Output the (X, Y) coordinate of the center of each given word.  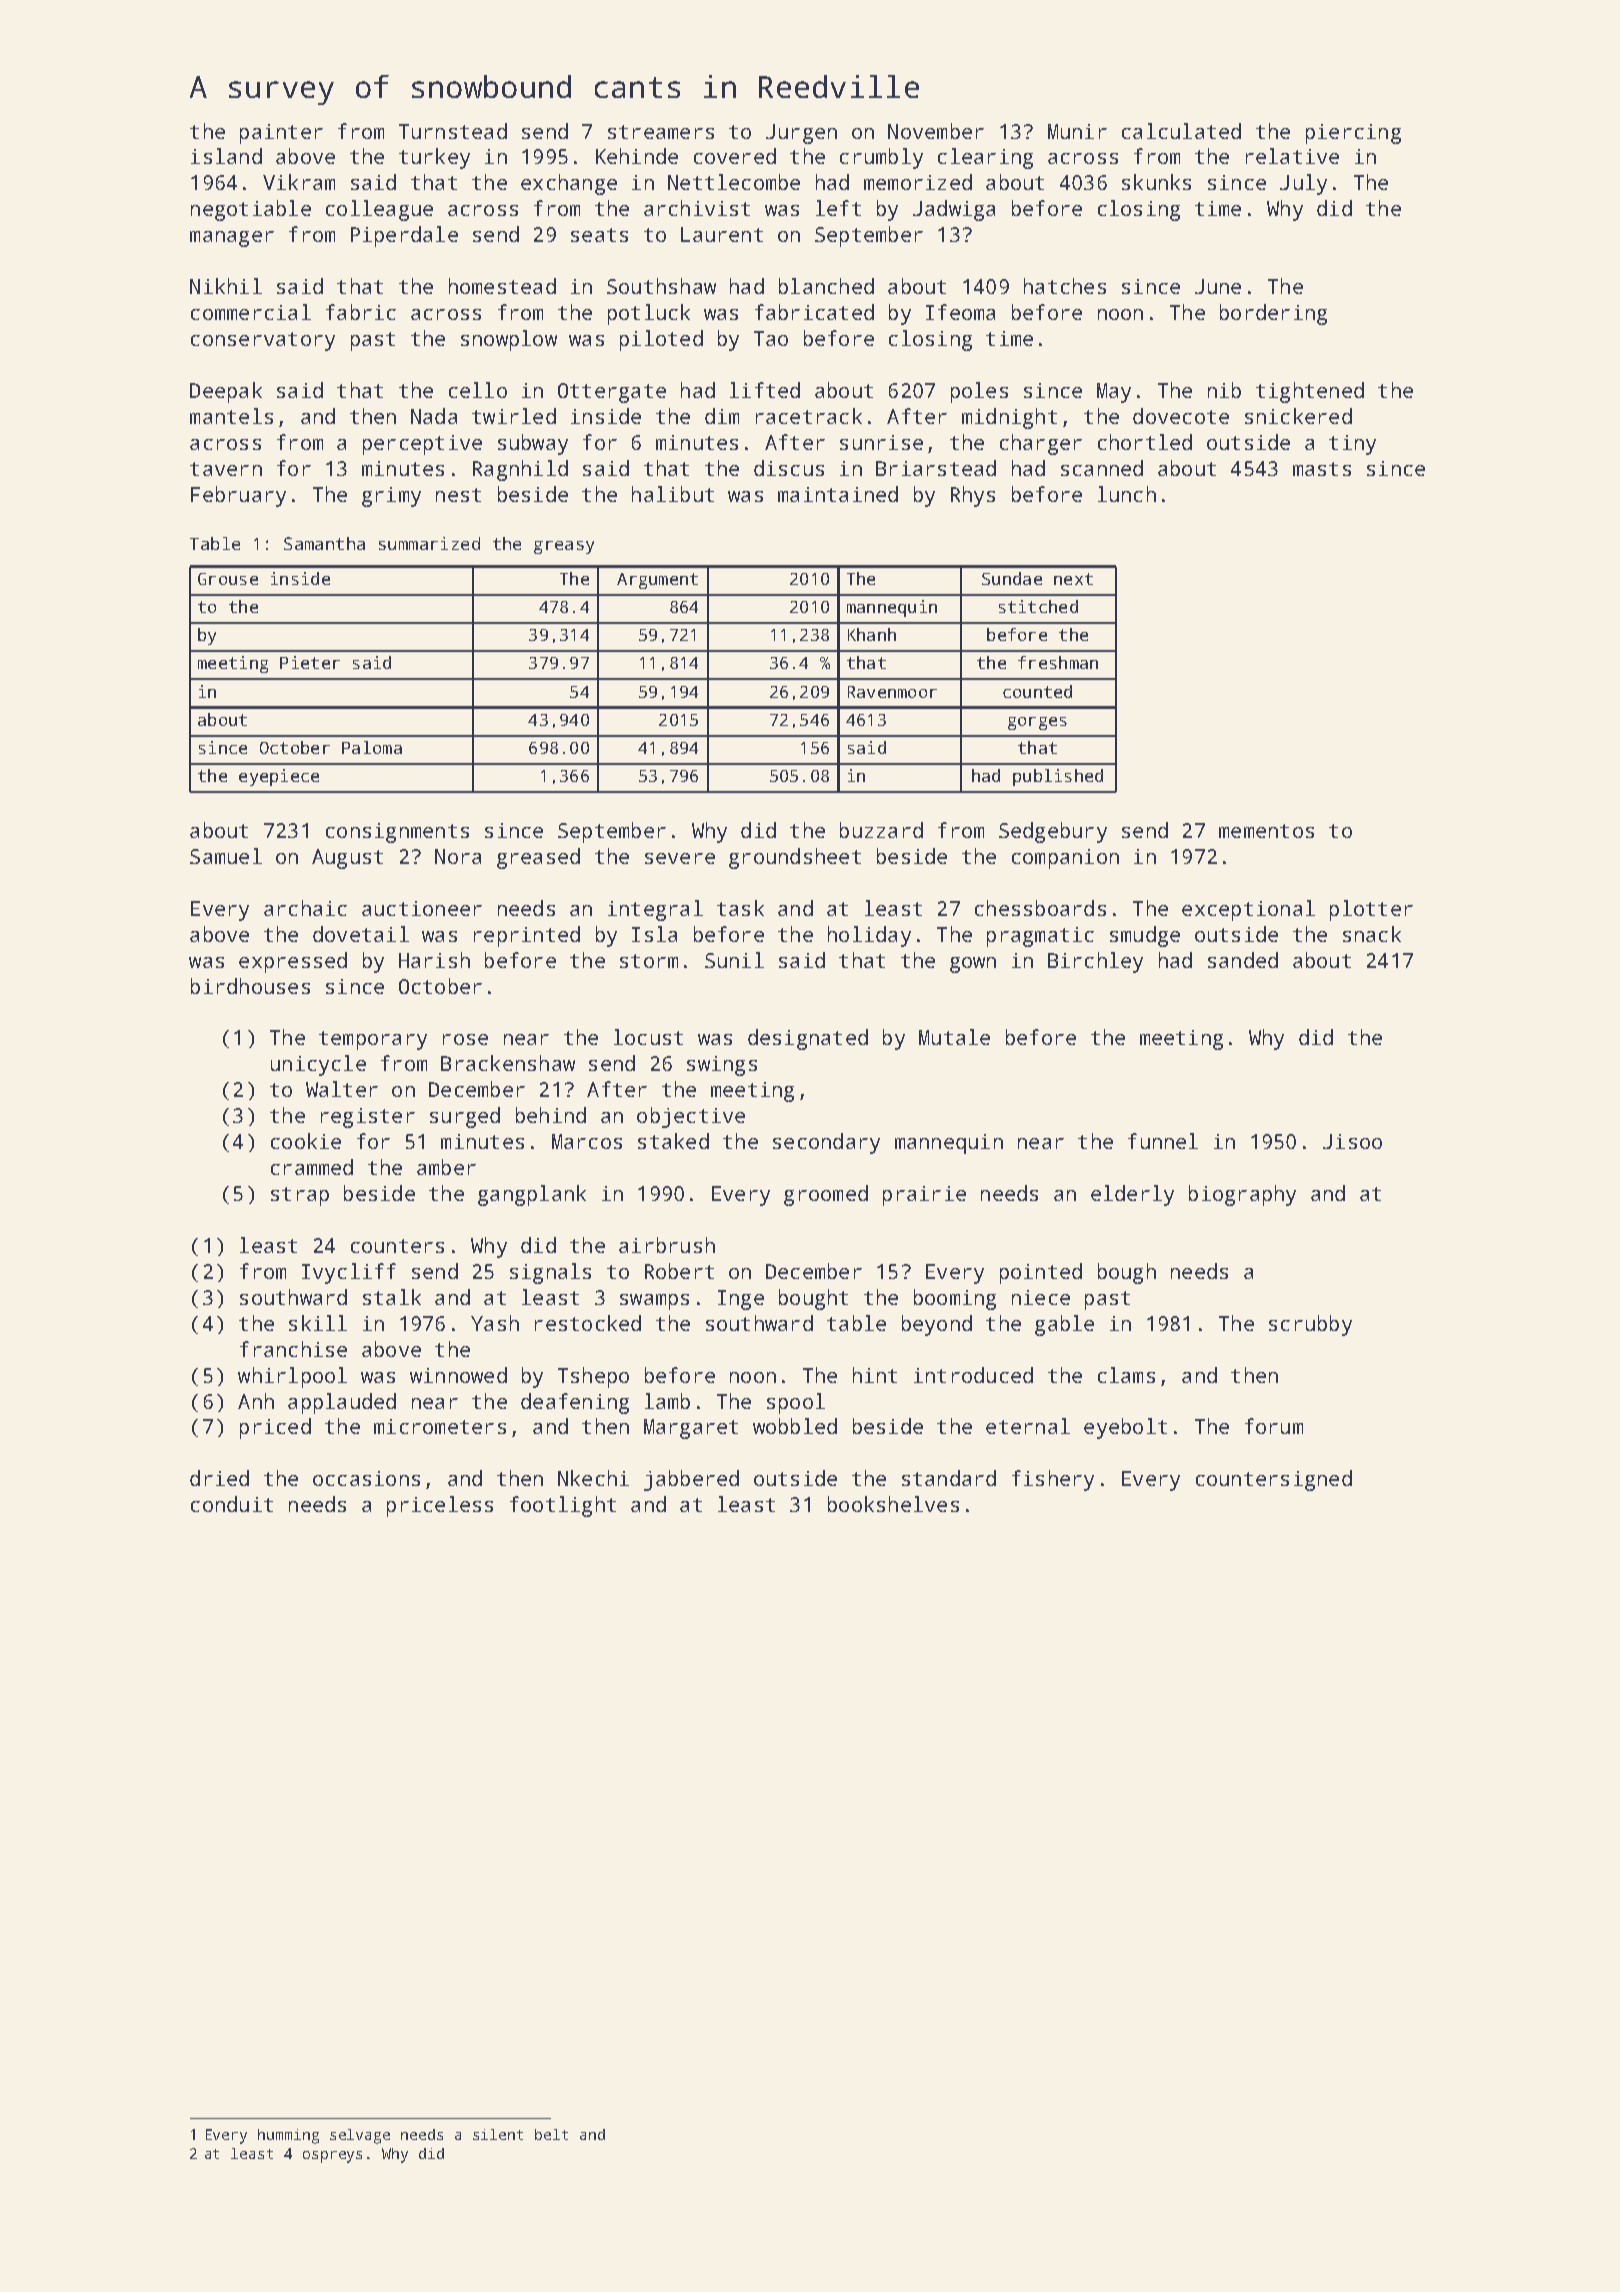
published (1058, 777)
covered (735, 156)
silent (498, 2134)
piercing (1353, 134)
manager (232, 239)
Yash (495, 1323)
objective (691, 1117)
